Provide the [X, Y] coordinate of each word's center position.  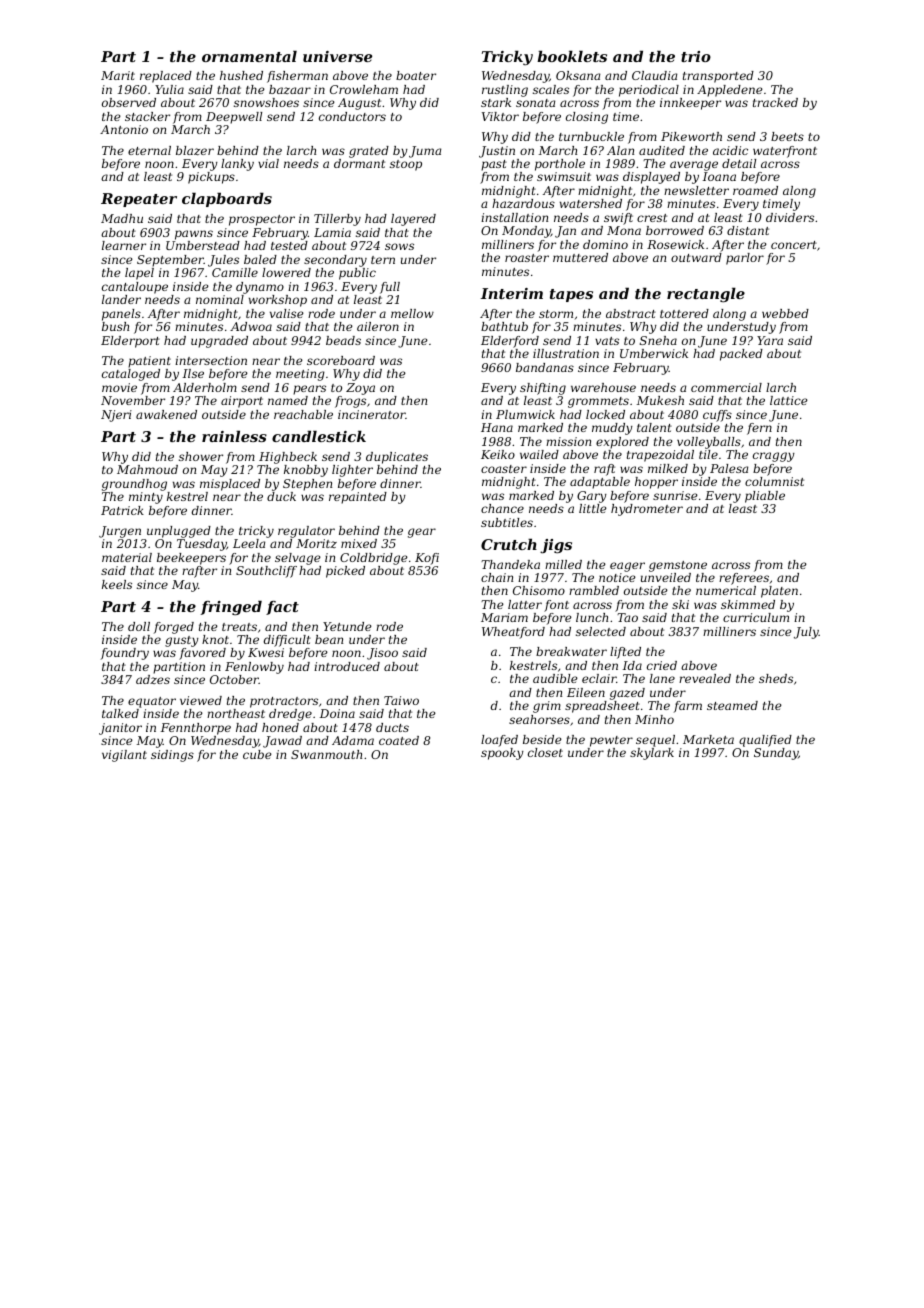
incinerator [372, 414]
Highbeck [288, 458]
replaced [166, 77]
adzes [153, 679]
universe [337, 56]
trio [696, 56]
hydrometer [647, 510]
